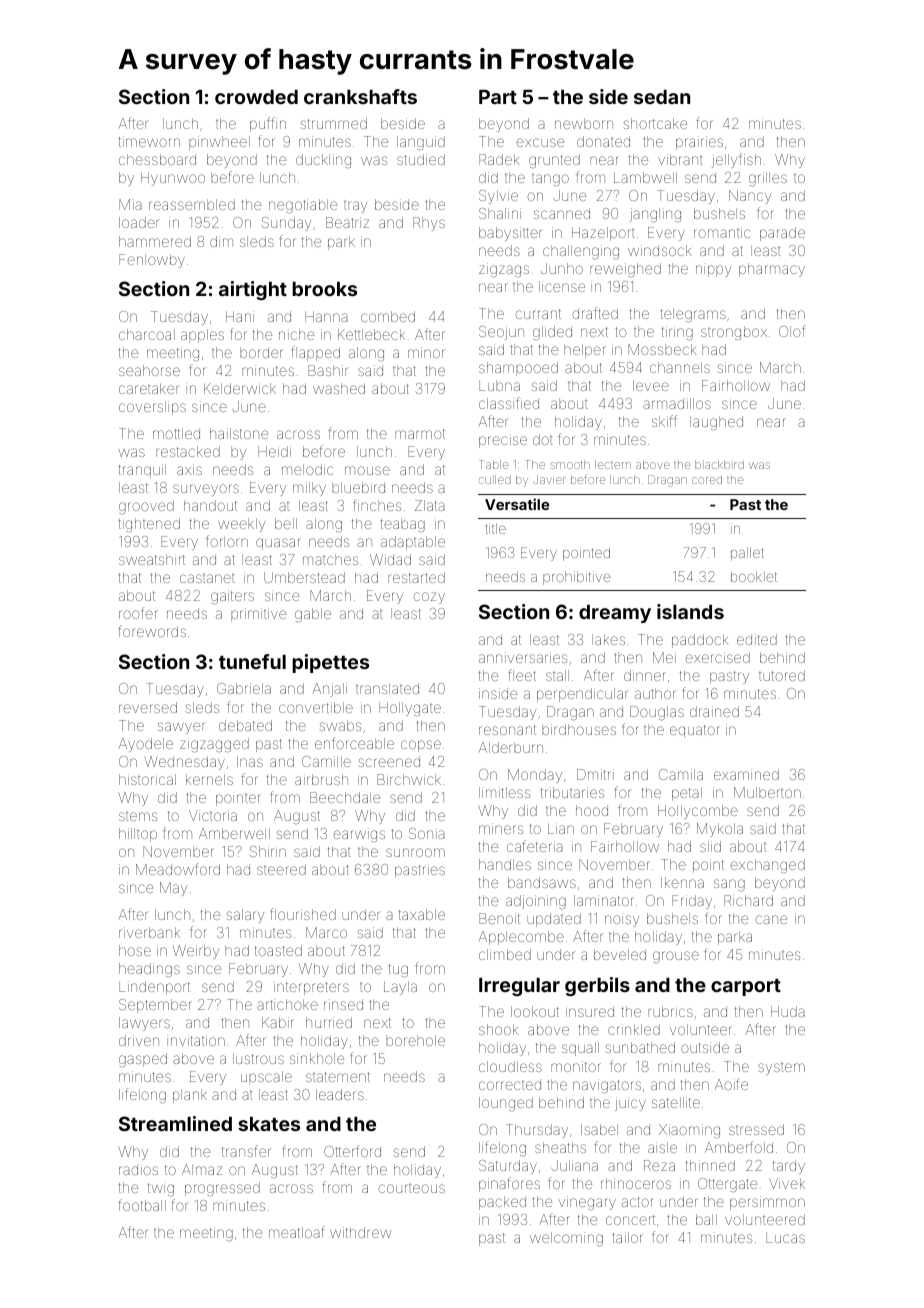  I want to click on Heidi, so click(274, 451).
